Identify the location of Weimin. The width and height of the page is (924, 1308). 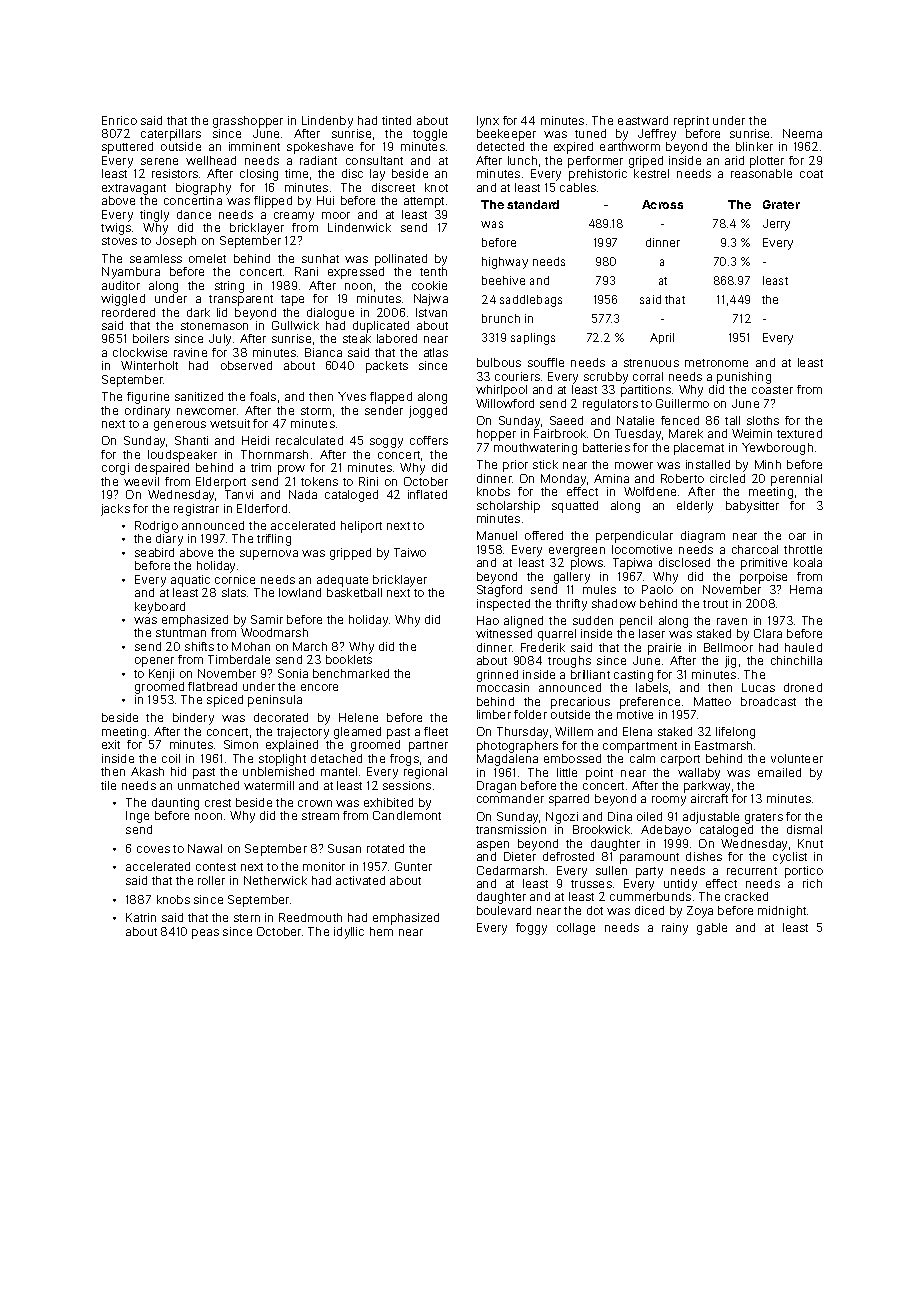
(752, 433).
